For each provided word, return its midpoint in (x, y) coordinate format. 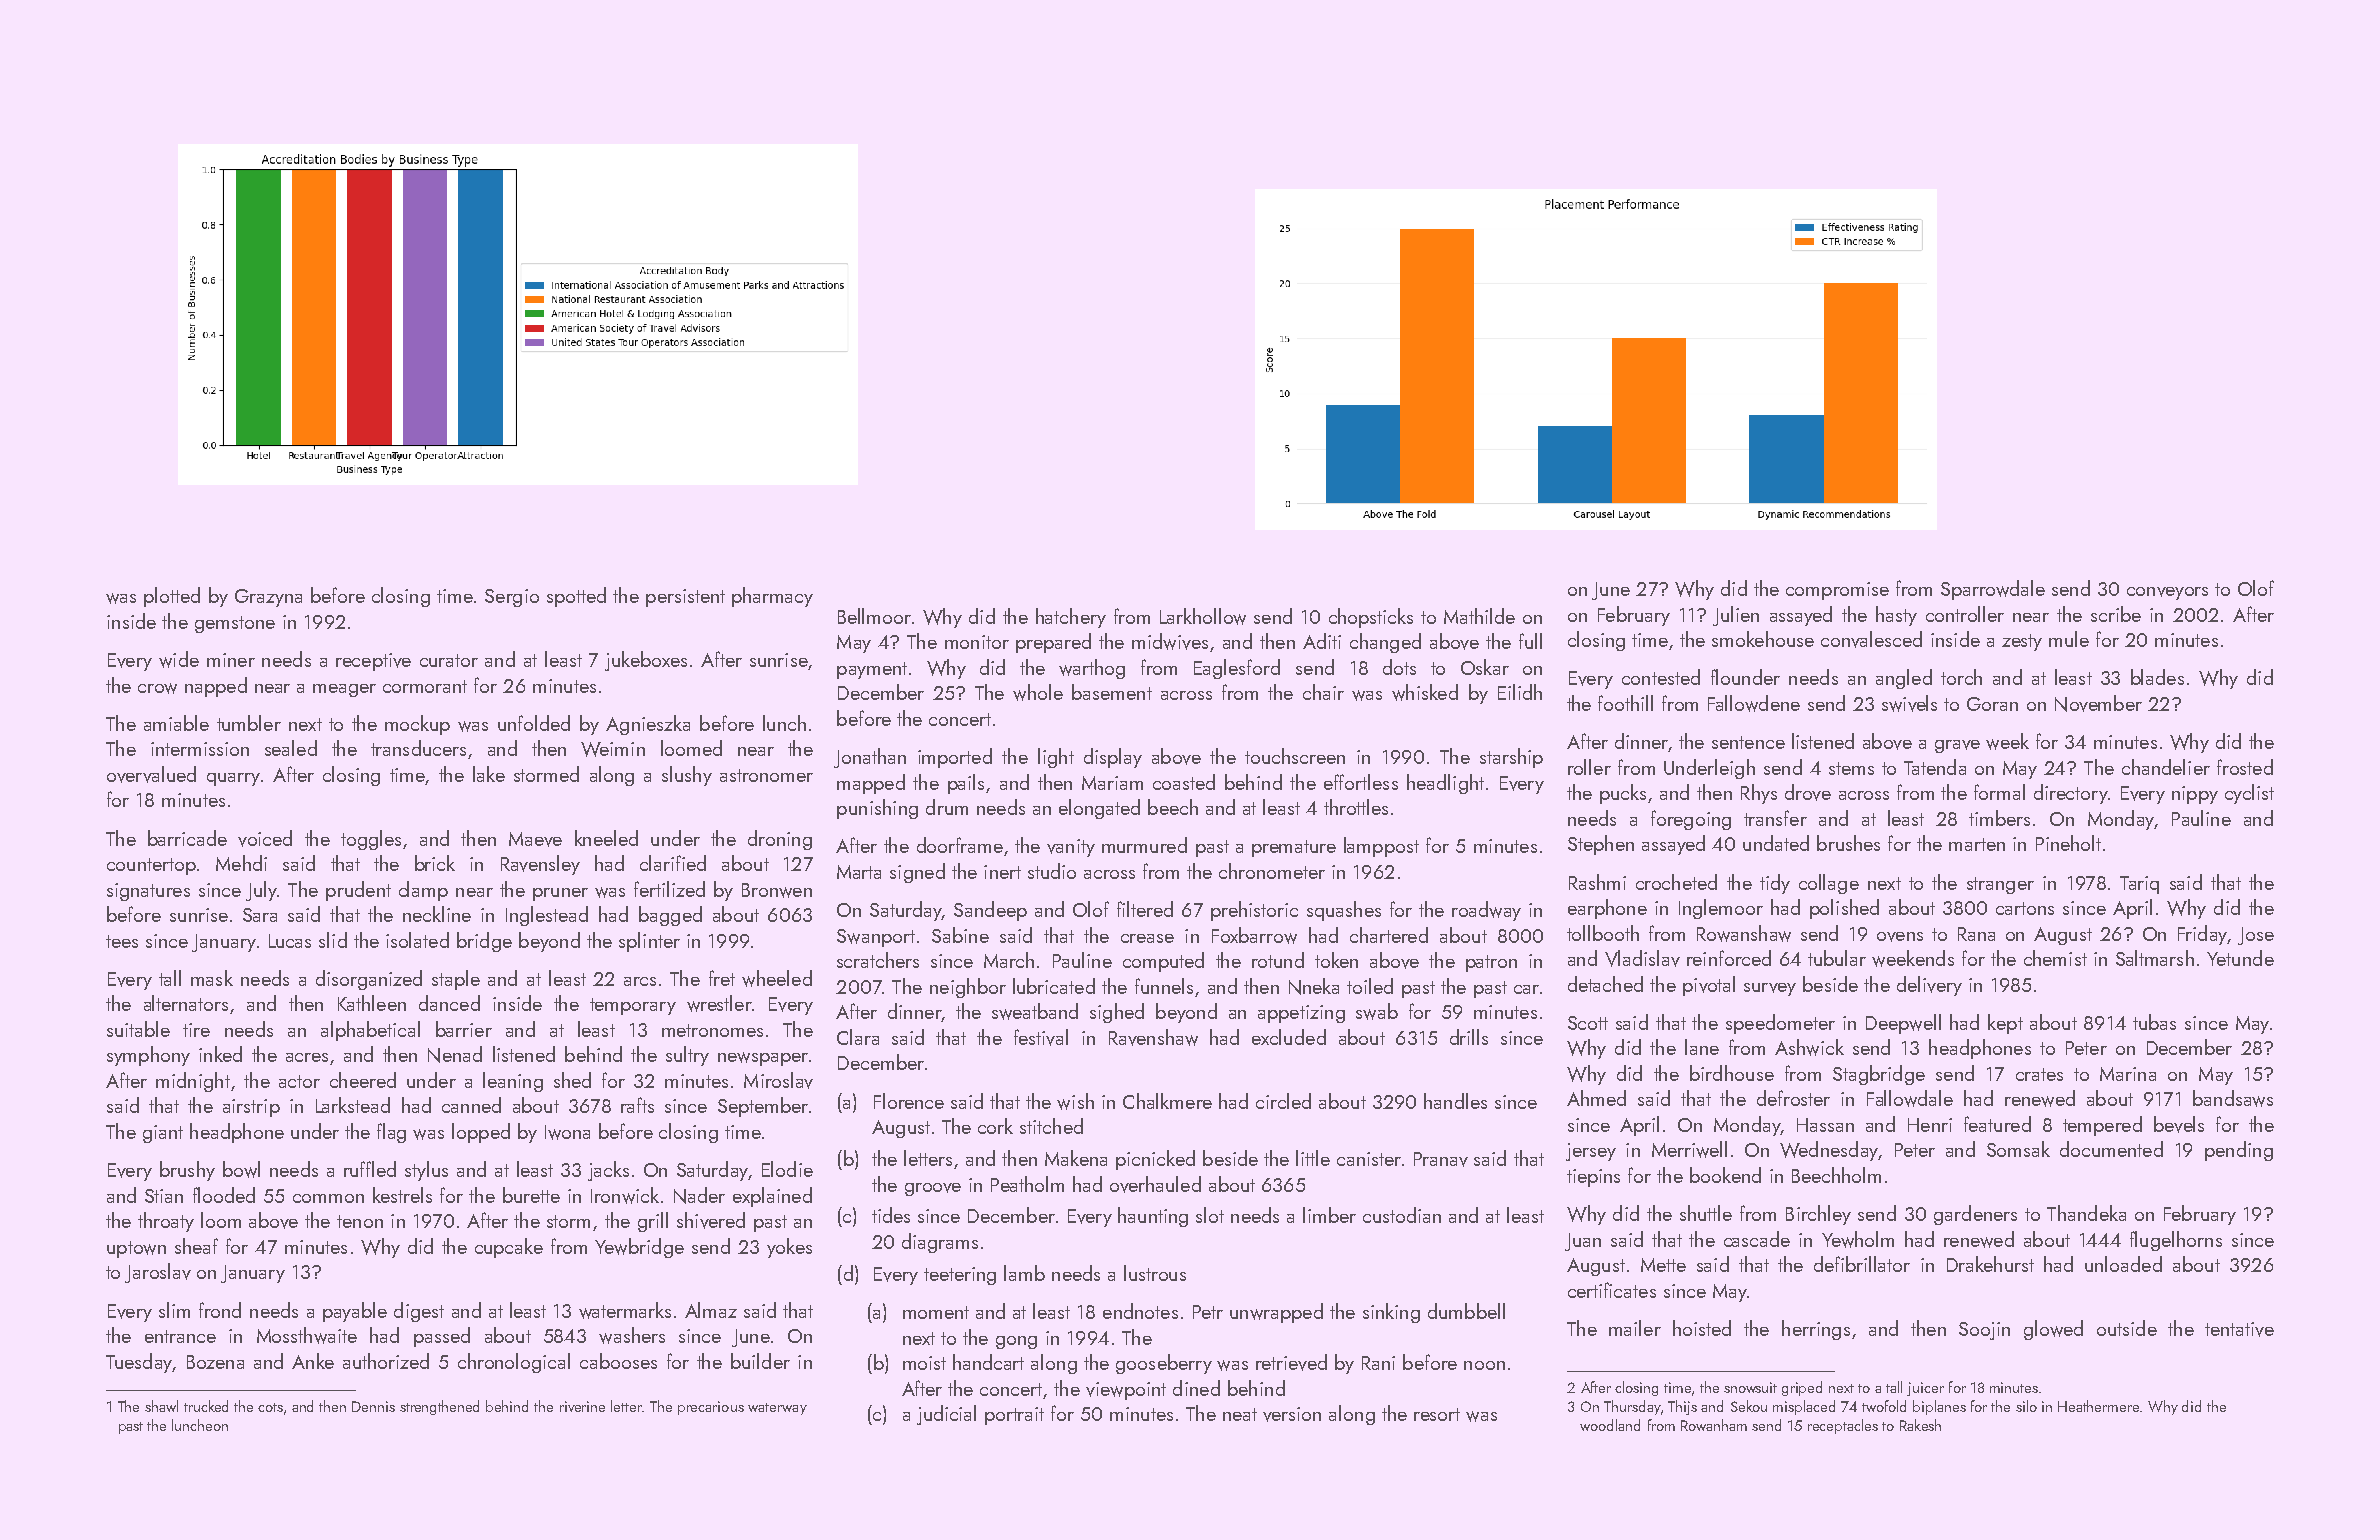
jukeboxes (646, 661)
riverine (582, 1406)
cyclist (2249, 794)
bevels (2179, 1124)
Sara (260, 915)
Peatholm (1027, 1184)
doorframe (960, 845)
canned (471, 1105)
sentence (1748, 742)
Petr (1208, 1312)
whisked (1425, 692)
